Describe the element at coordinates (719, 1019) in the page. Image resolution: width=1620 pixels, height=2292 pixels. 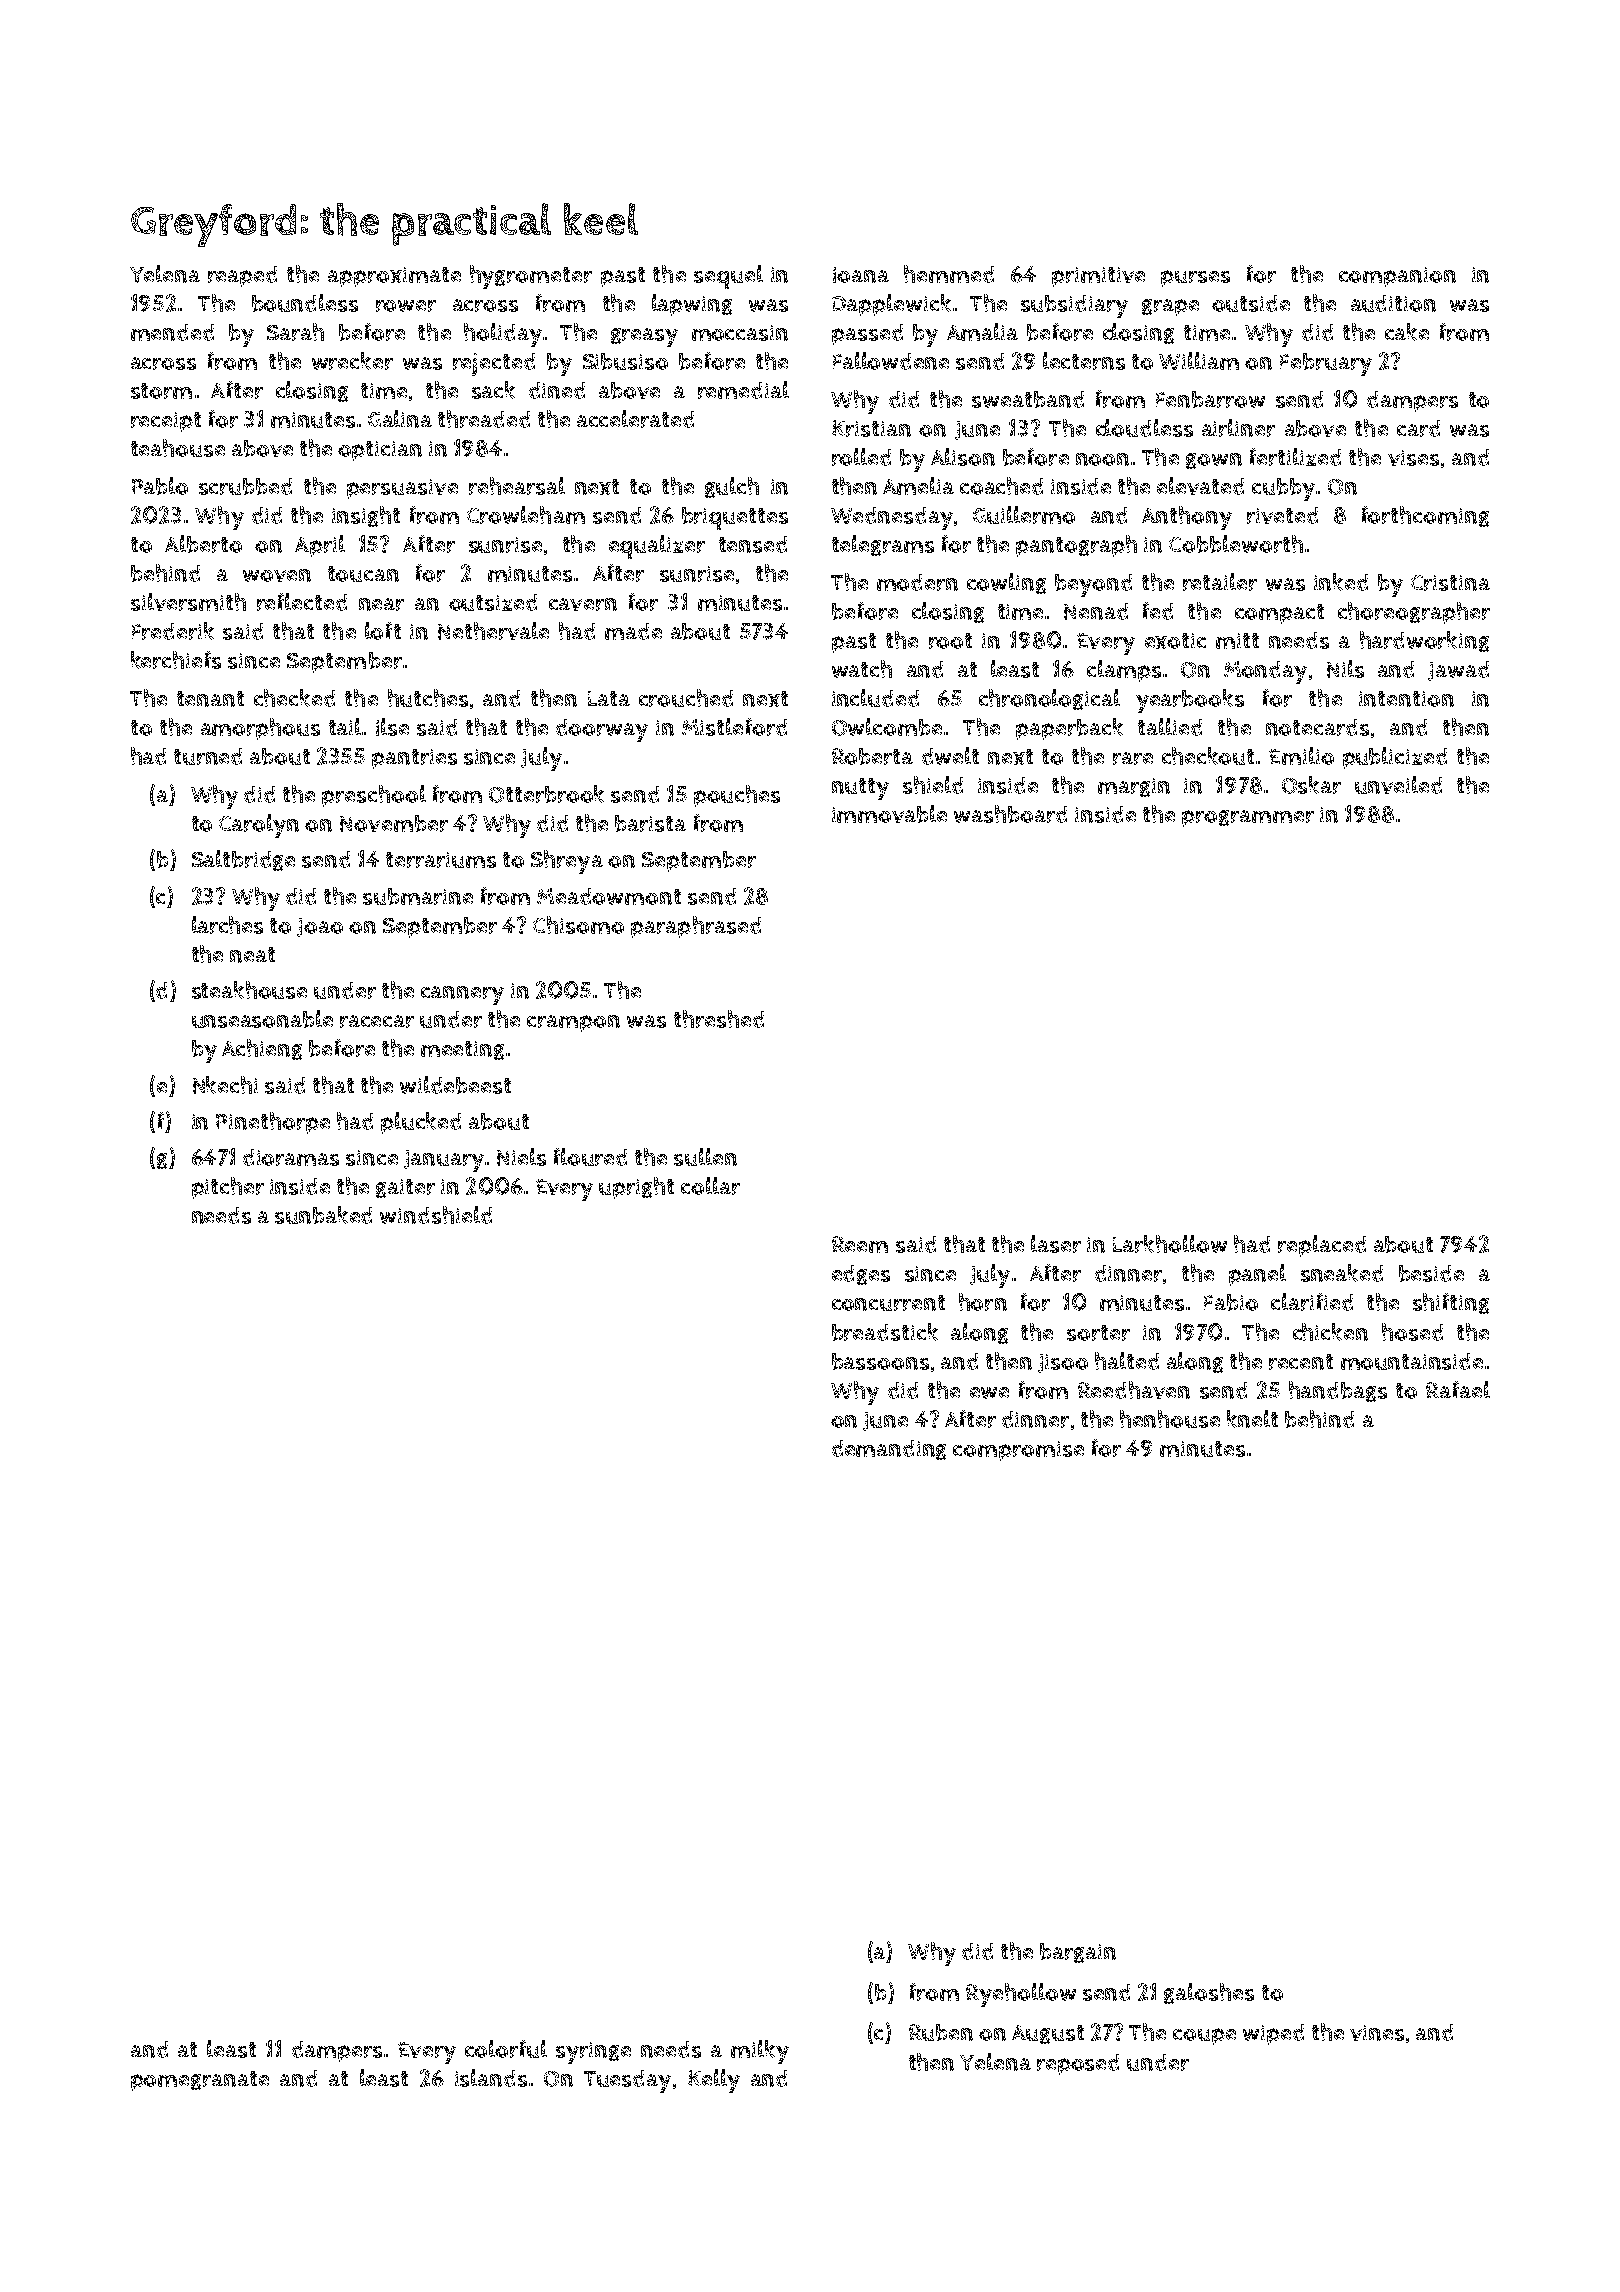
I see `threshed` at that location.
